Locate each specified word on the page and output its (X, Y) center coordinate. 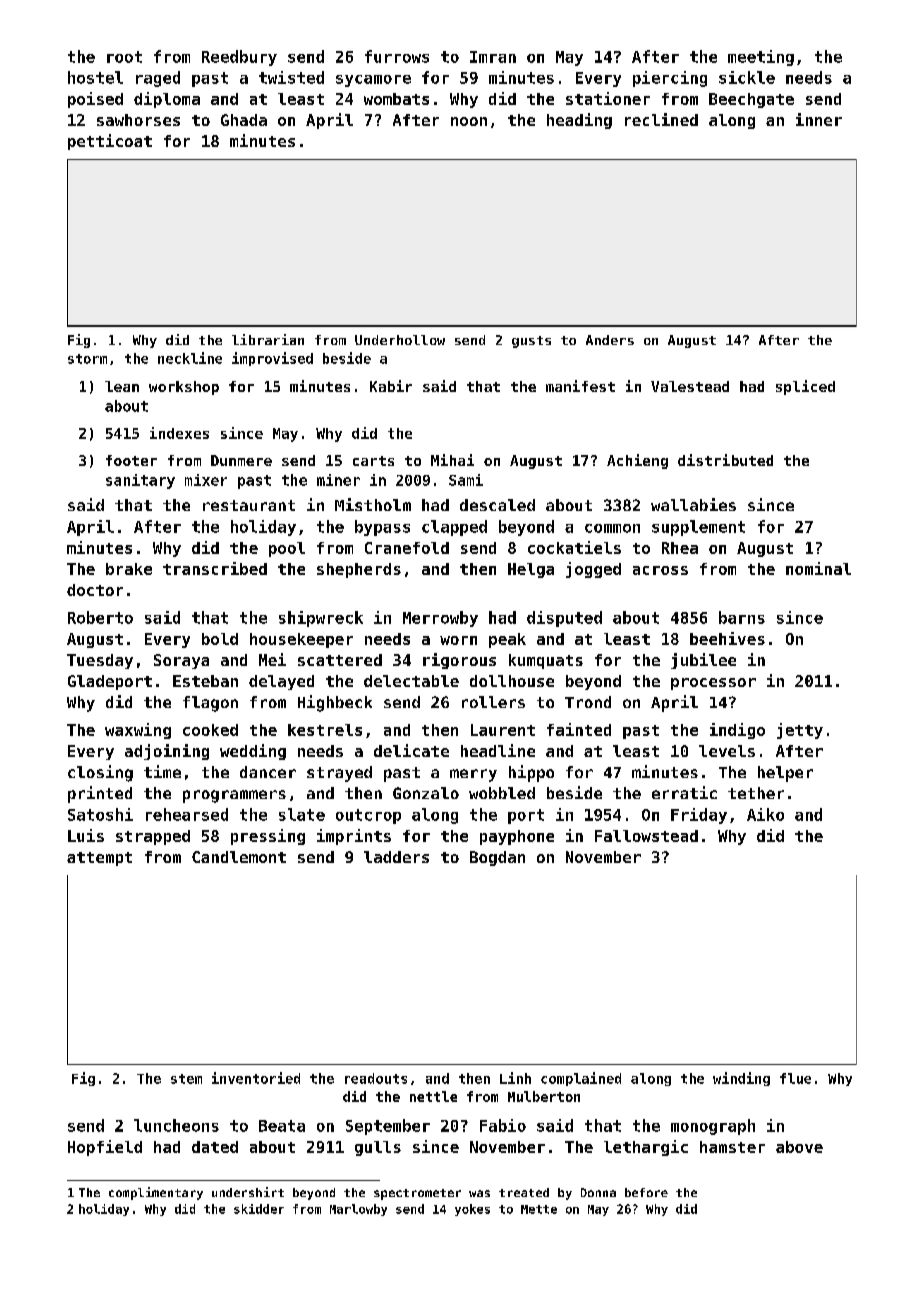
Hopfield (105, 1148)
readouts (376, 1078)
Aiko (765, 814)
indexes (179, 433)
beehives (727, 638)
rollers (493, 702)
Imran (493, 57)
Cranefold (407, 548)
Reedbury (239, 58)
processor (713, 684)
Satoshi (100, 814)
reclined (661, 119)
